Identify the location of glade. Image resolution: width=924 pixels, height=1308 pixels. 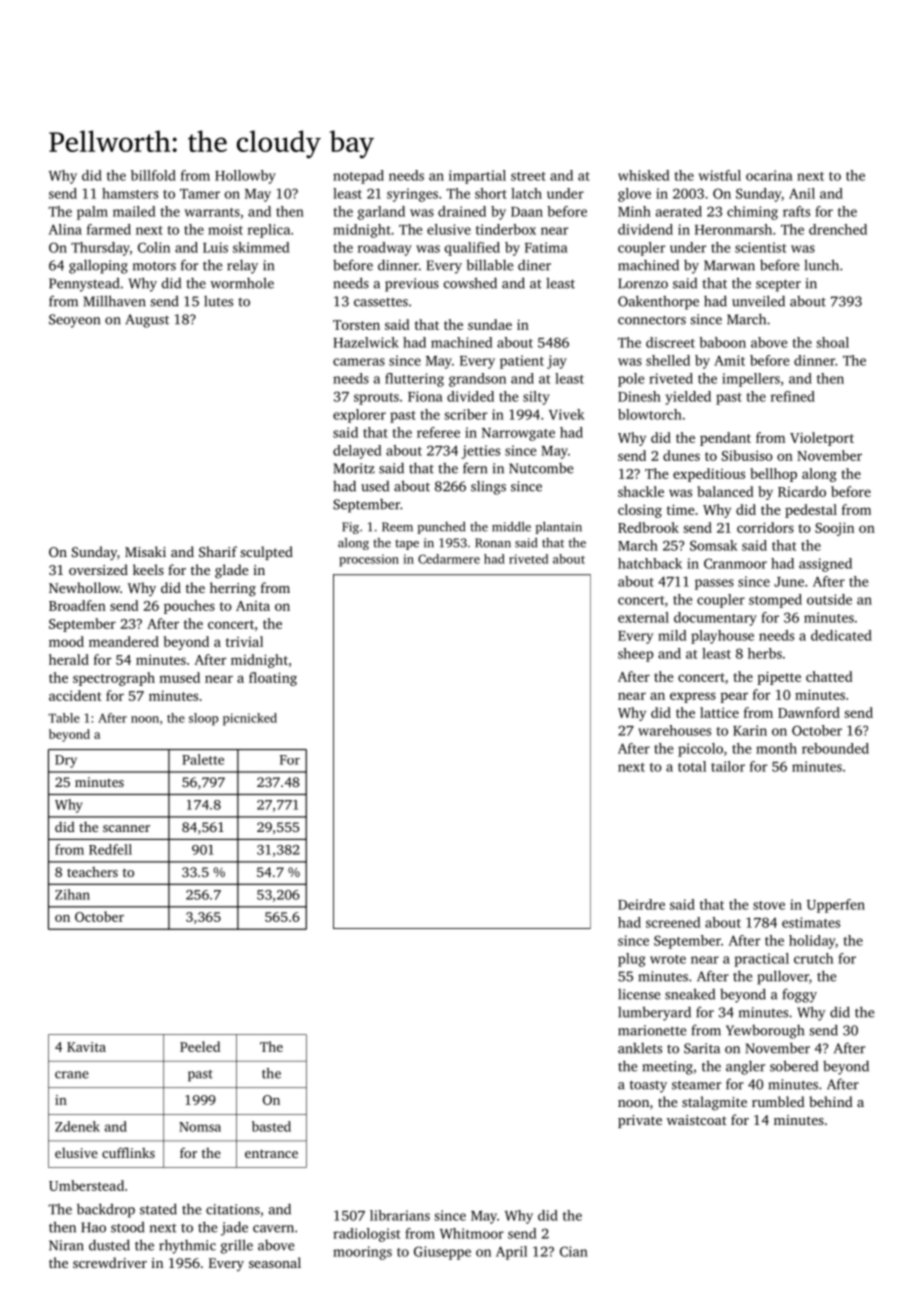
(231, 571).
